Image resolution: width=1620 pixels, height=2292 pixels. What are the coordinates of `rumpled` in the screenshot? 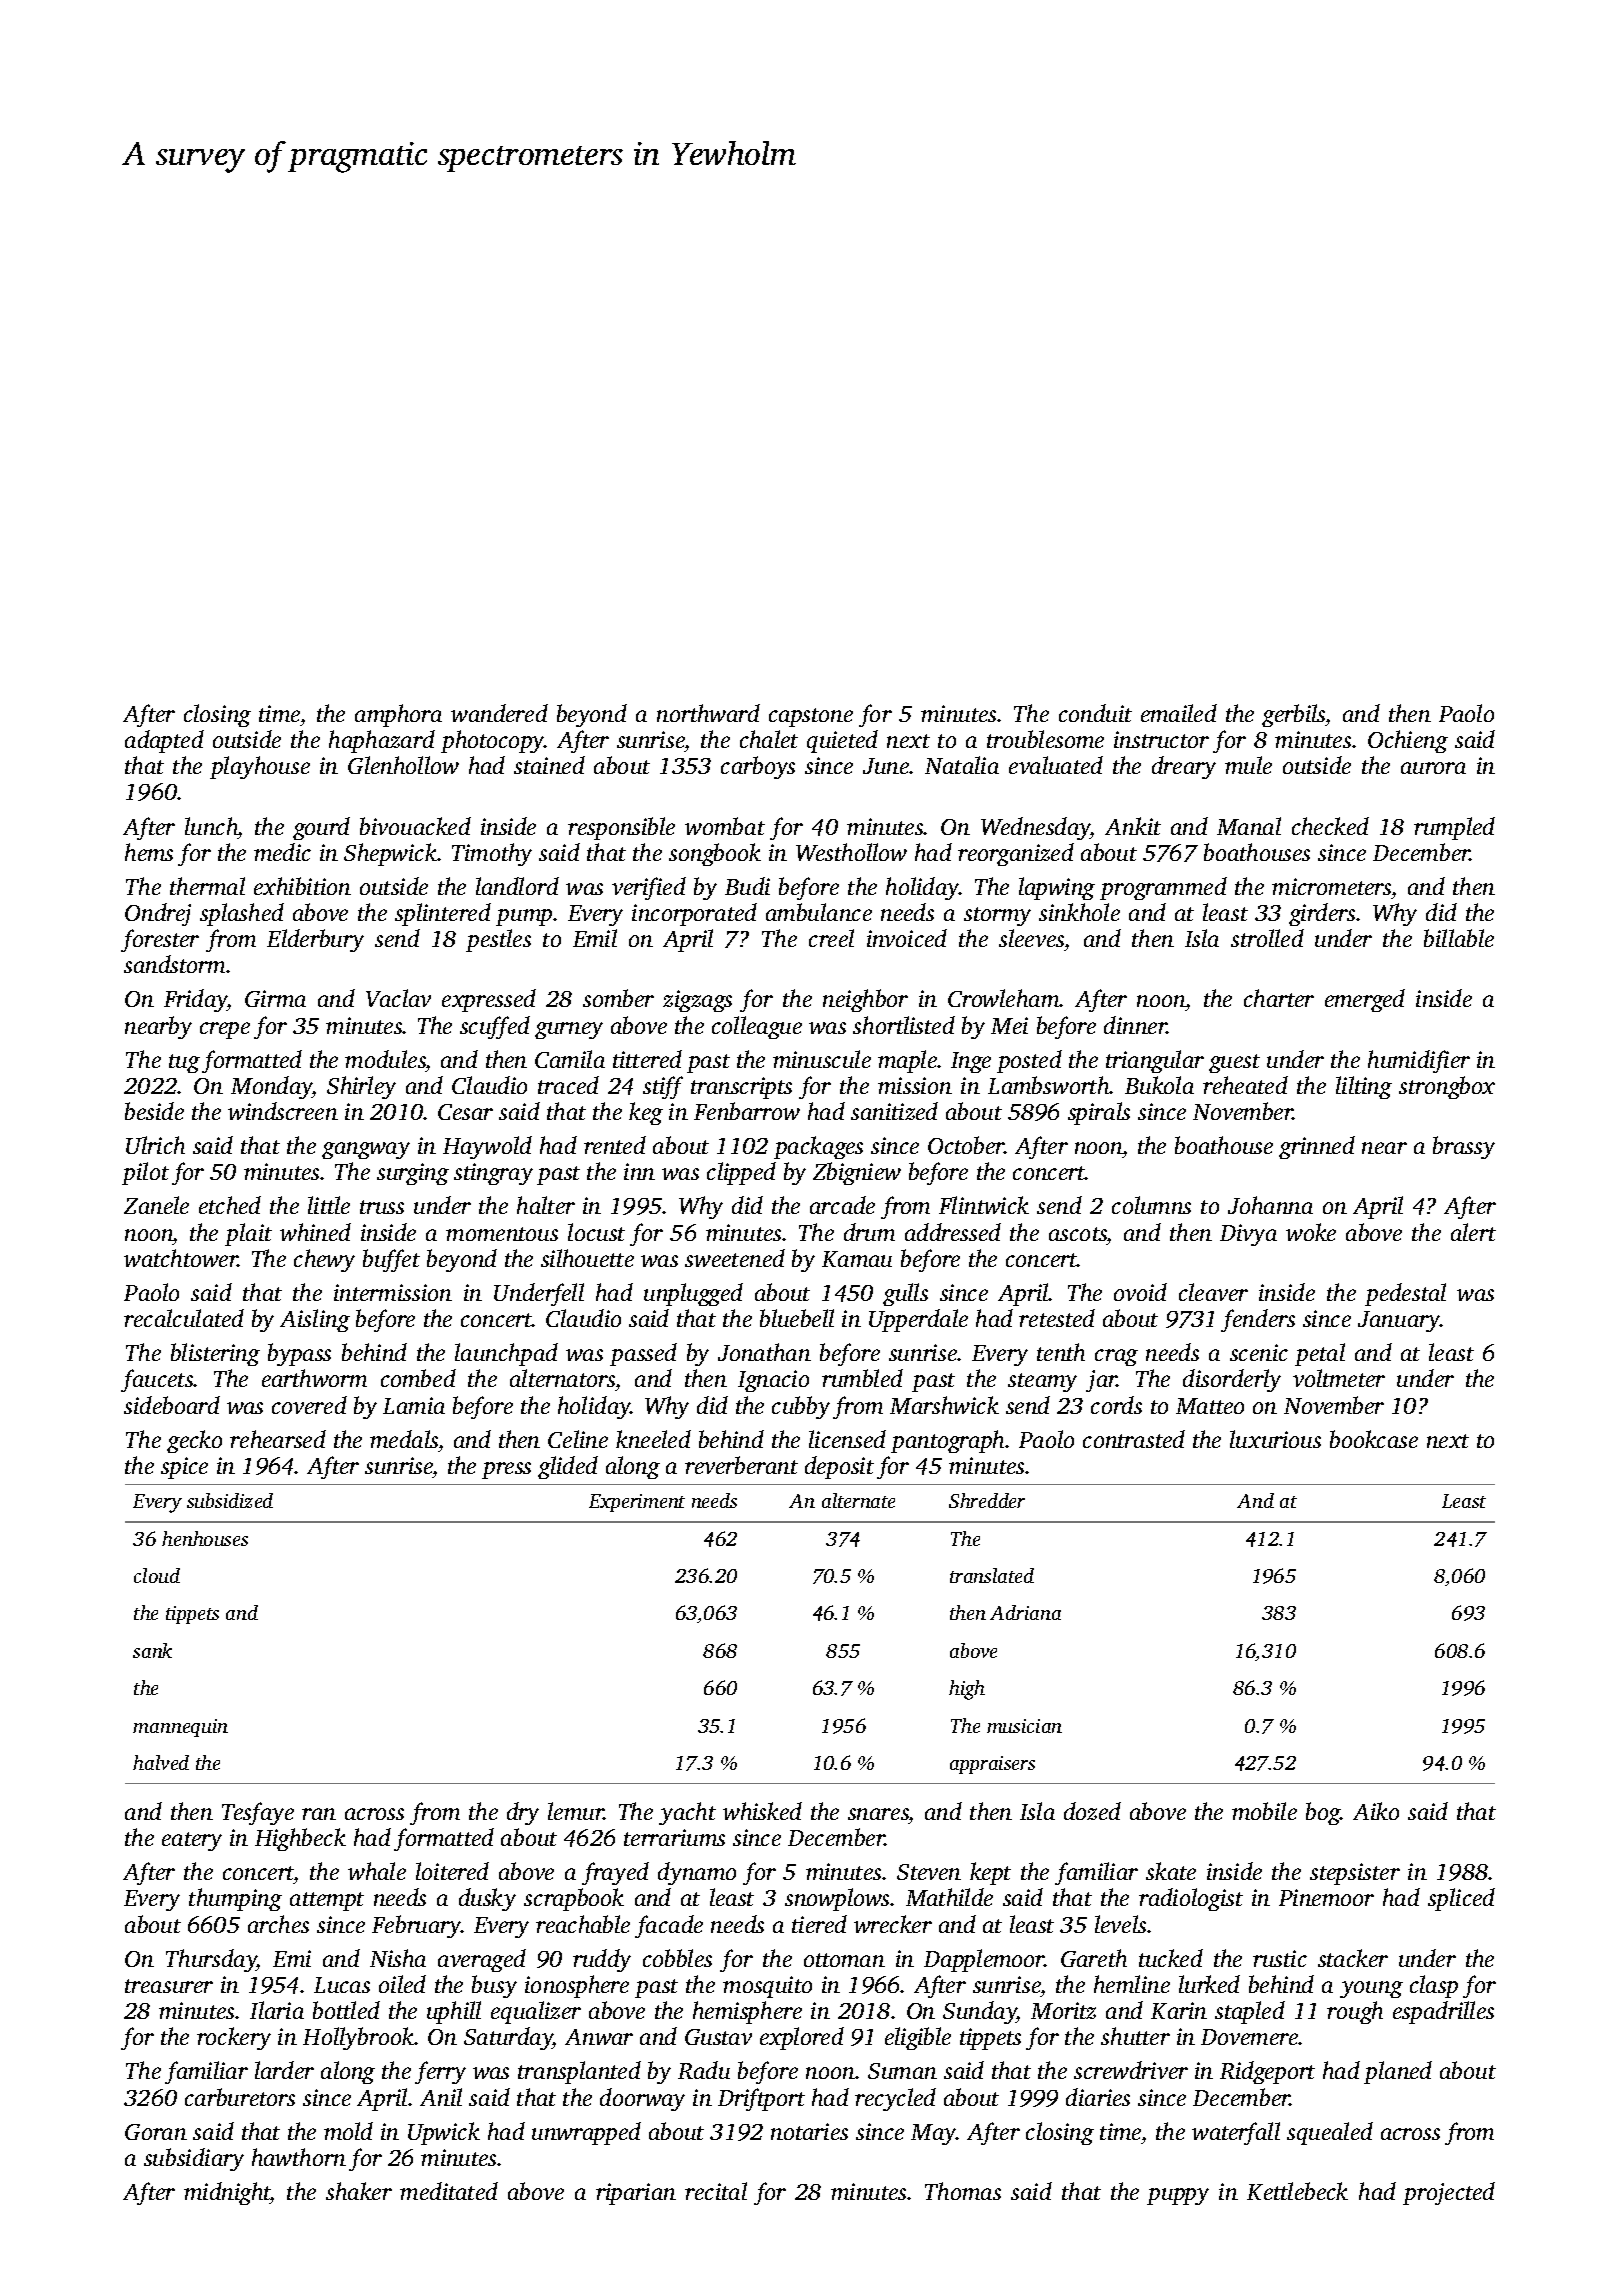 It's located at (1454, 828).
